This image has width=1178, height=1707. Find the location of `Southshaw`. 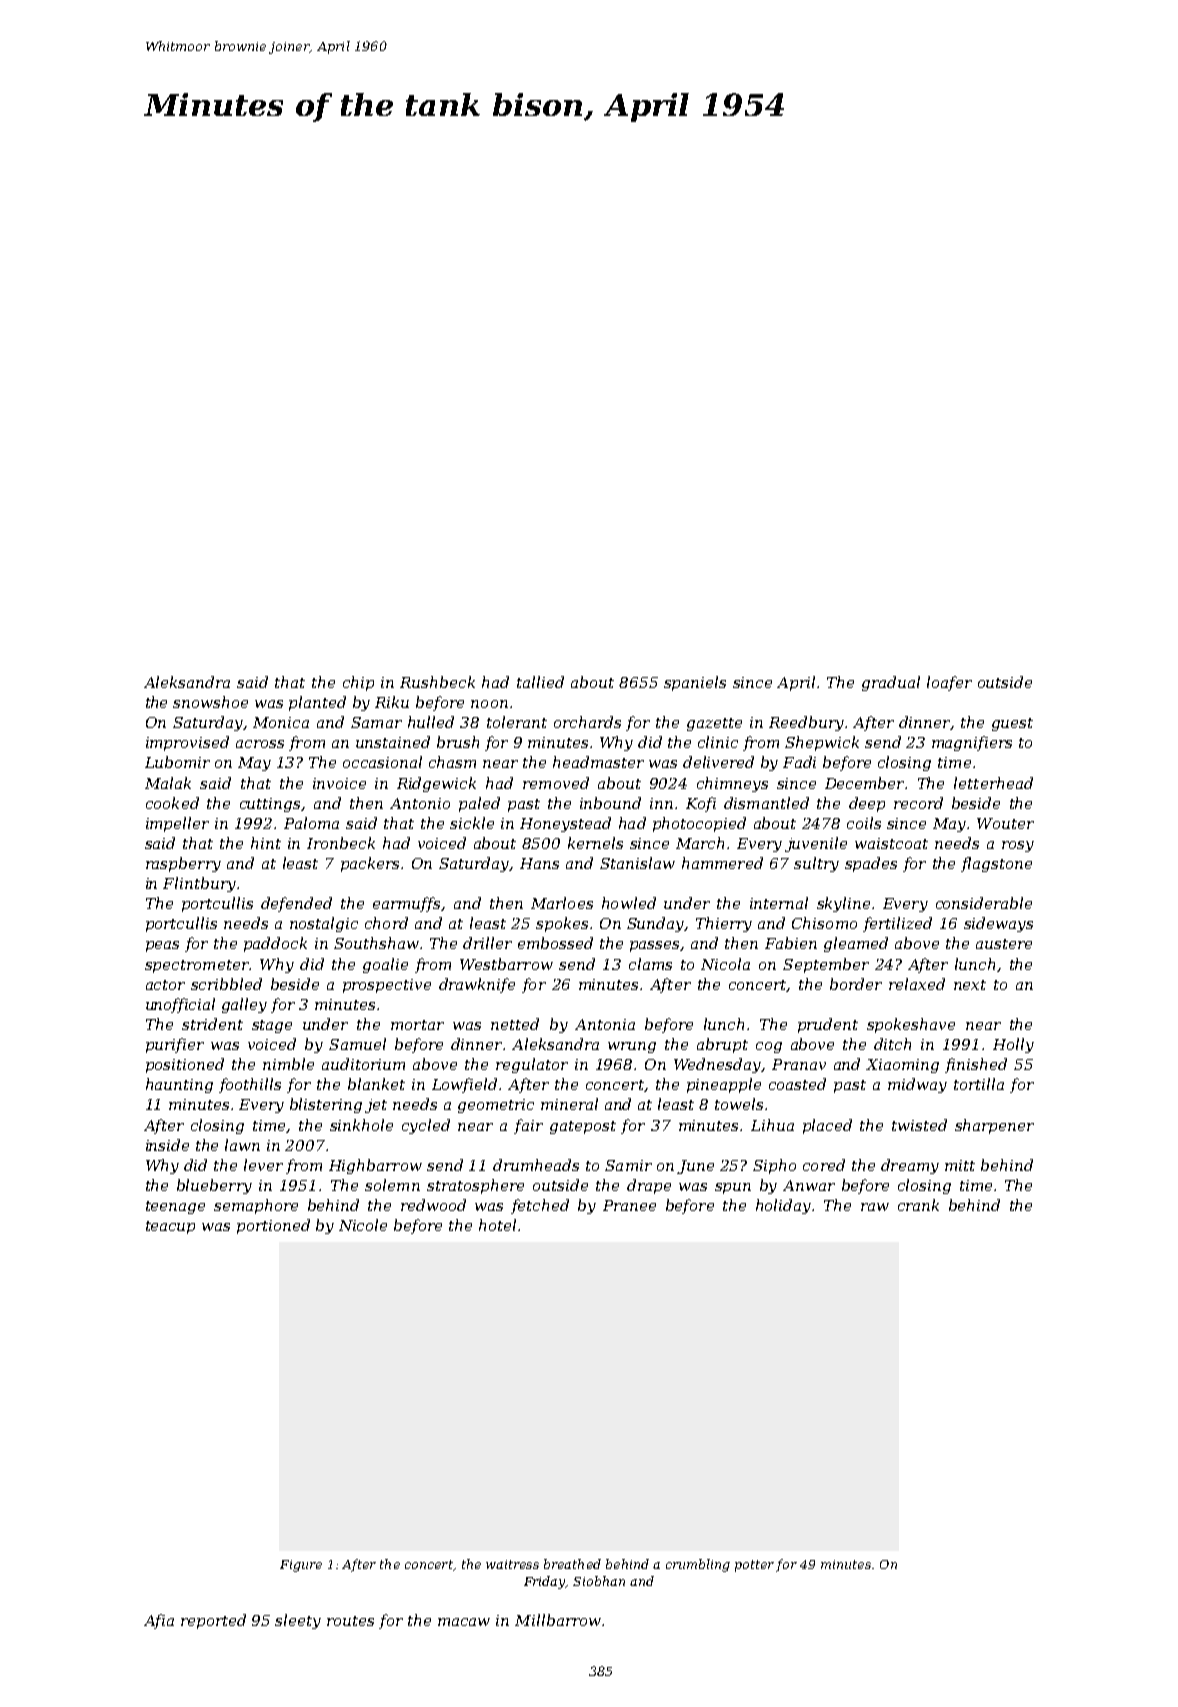

Southshaw is located at coordinates (376, 943).
